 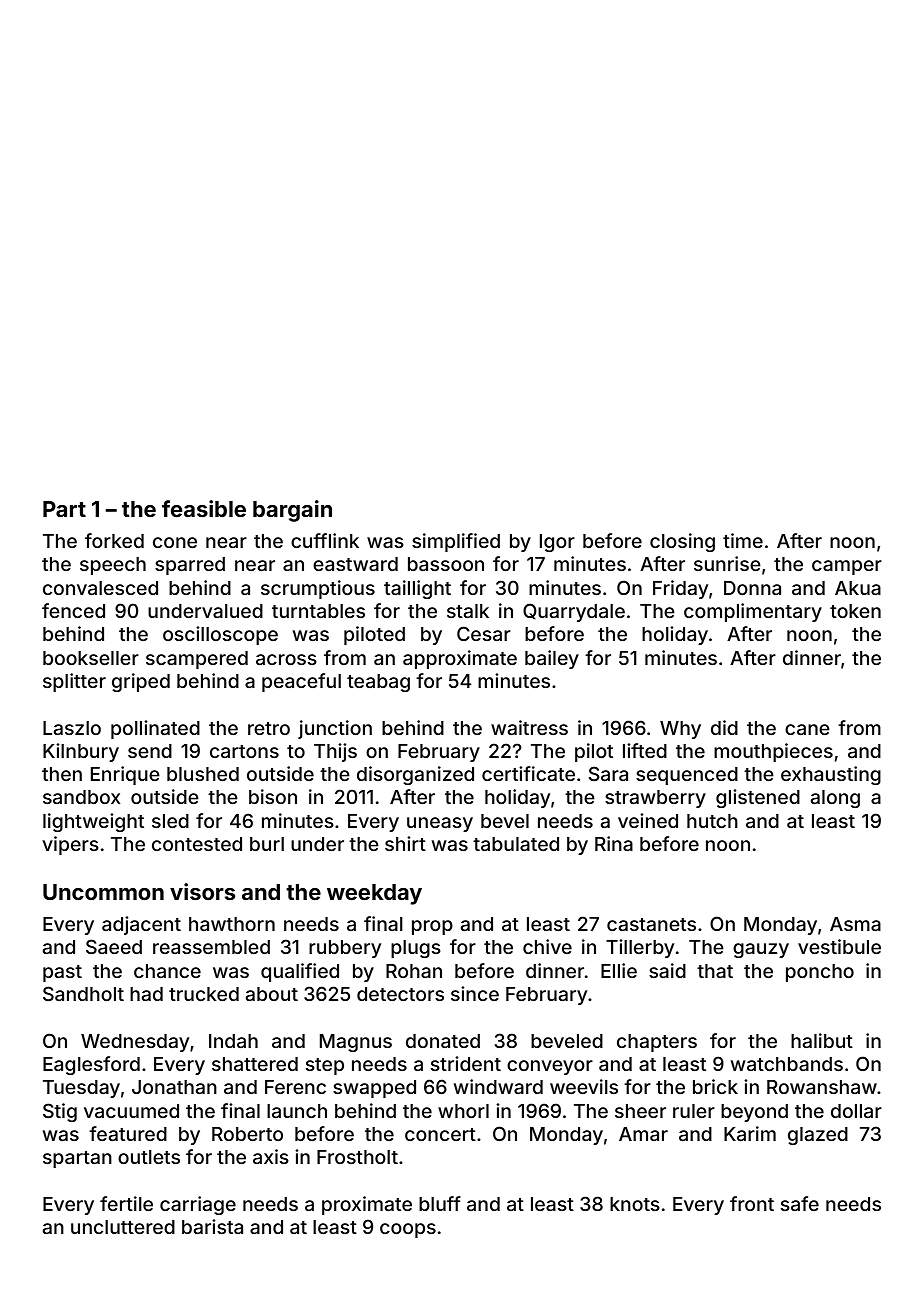 What do you see at coordinates (547, 946) in the document?
I see `chive` at bounding box center [547, 946].
